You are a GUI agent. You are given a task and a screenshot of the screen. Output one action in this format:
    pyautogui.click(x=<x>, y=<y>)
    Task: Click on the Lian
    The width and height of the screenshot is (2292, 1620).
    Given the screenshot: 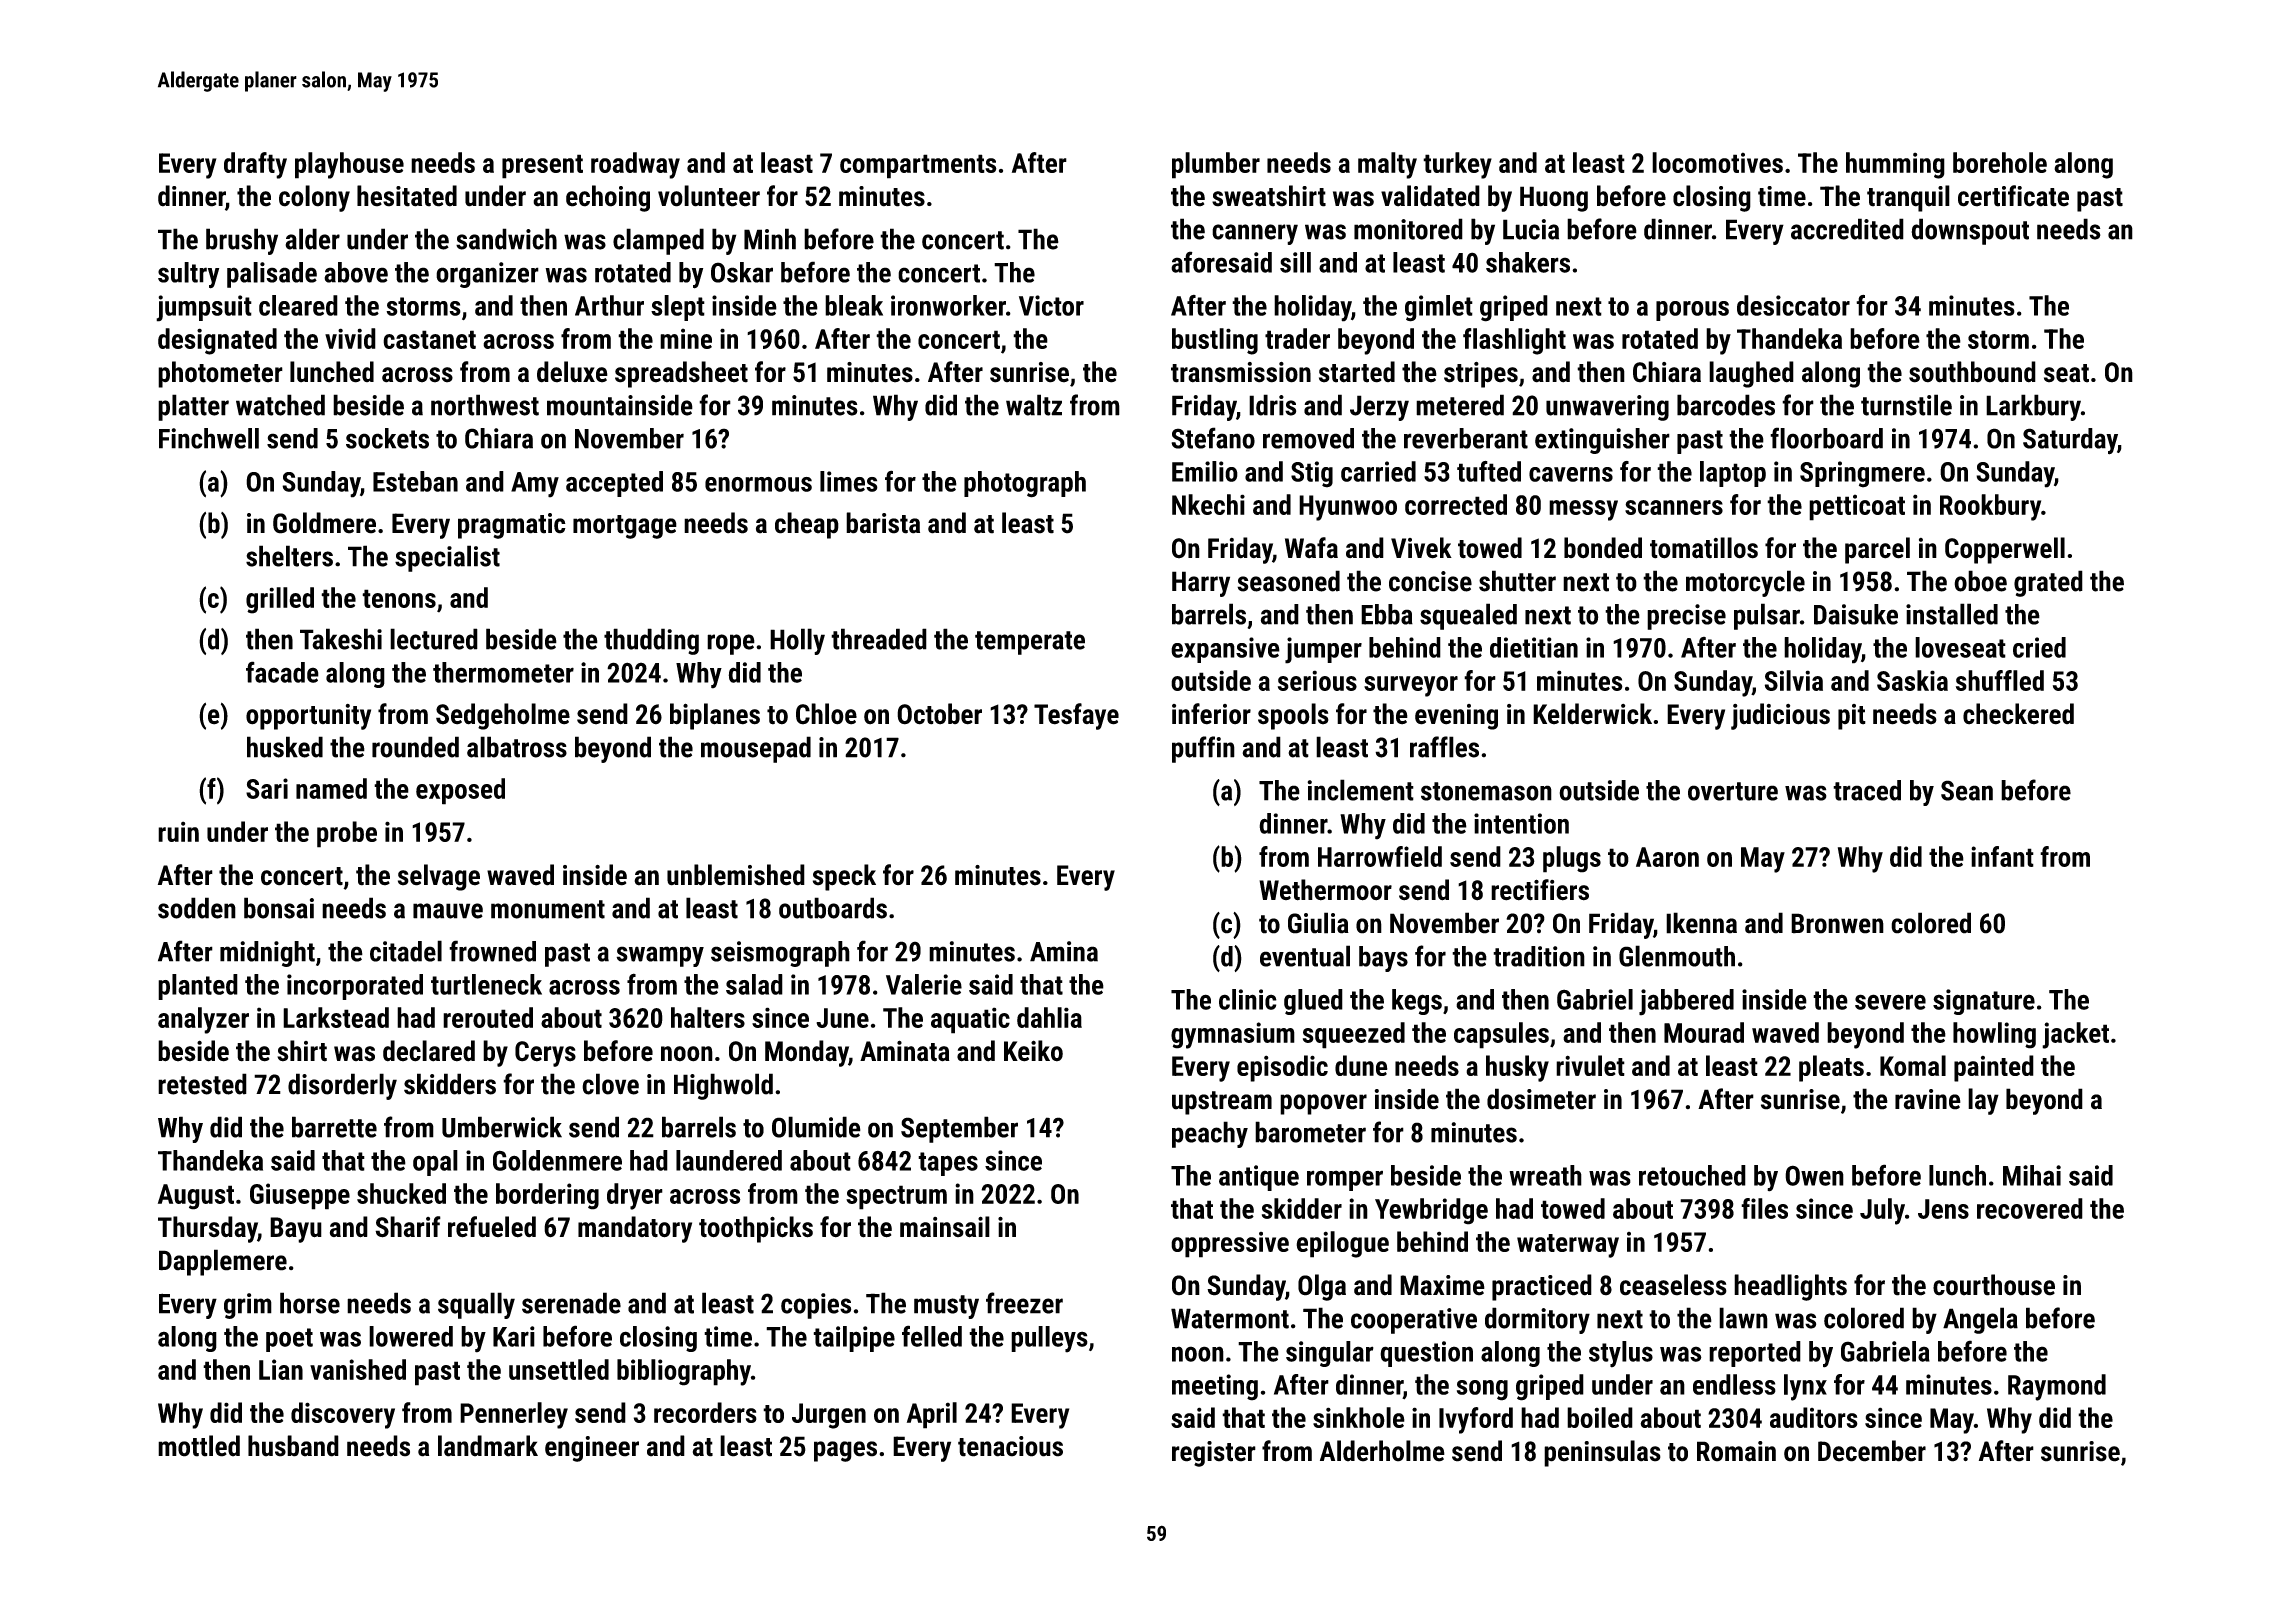 What is the action you would take?
    pyautogui.click(x=281, y=1369)
